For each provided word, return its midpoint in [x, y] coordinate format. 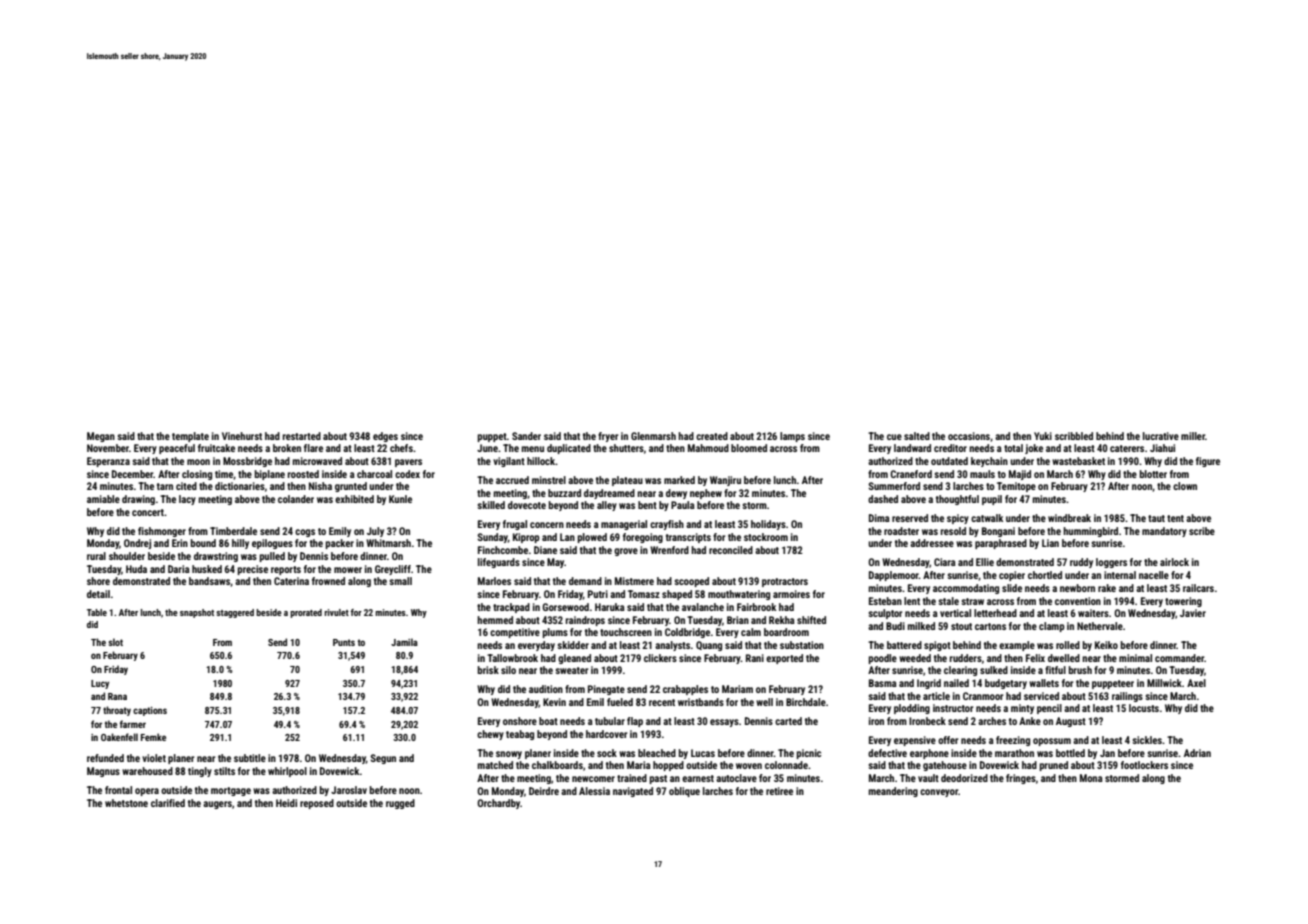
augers [217, 805]
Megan [101, 437]
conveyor [939, 793]
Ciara [945, 562]
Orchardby [498, 804]
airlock [1174, 562]
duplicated [569, 449]
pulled [272, 557]
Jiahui [1162, 448]
